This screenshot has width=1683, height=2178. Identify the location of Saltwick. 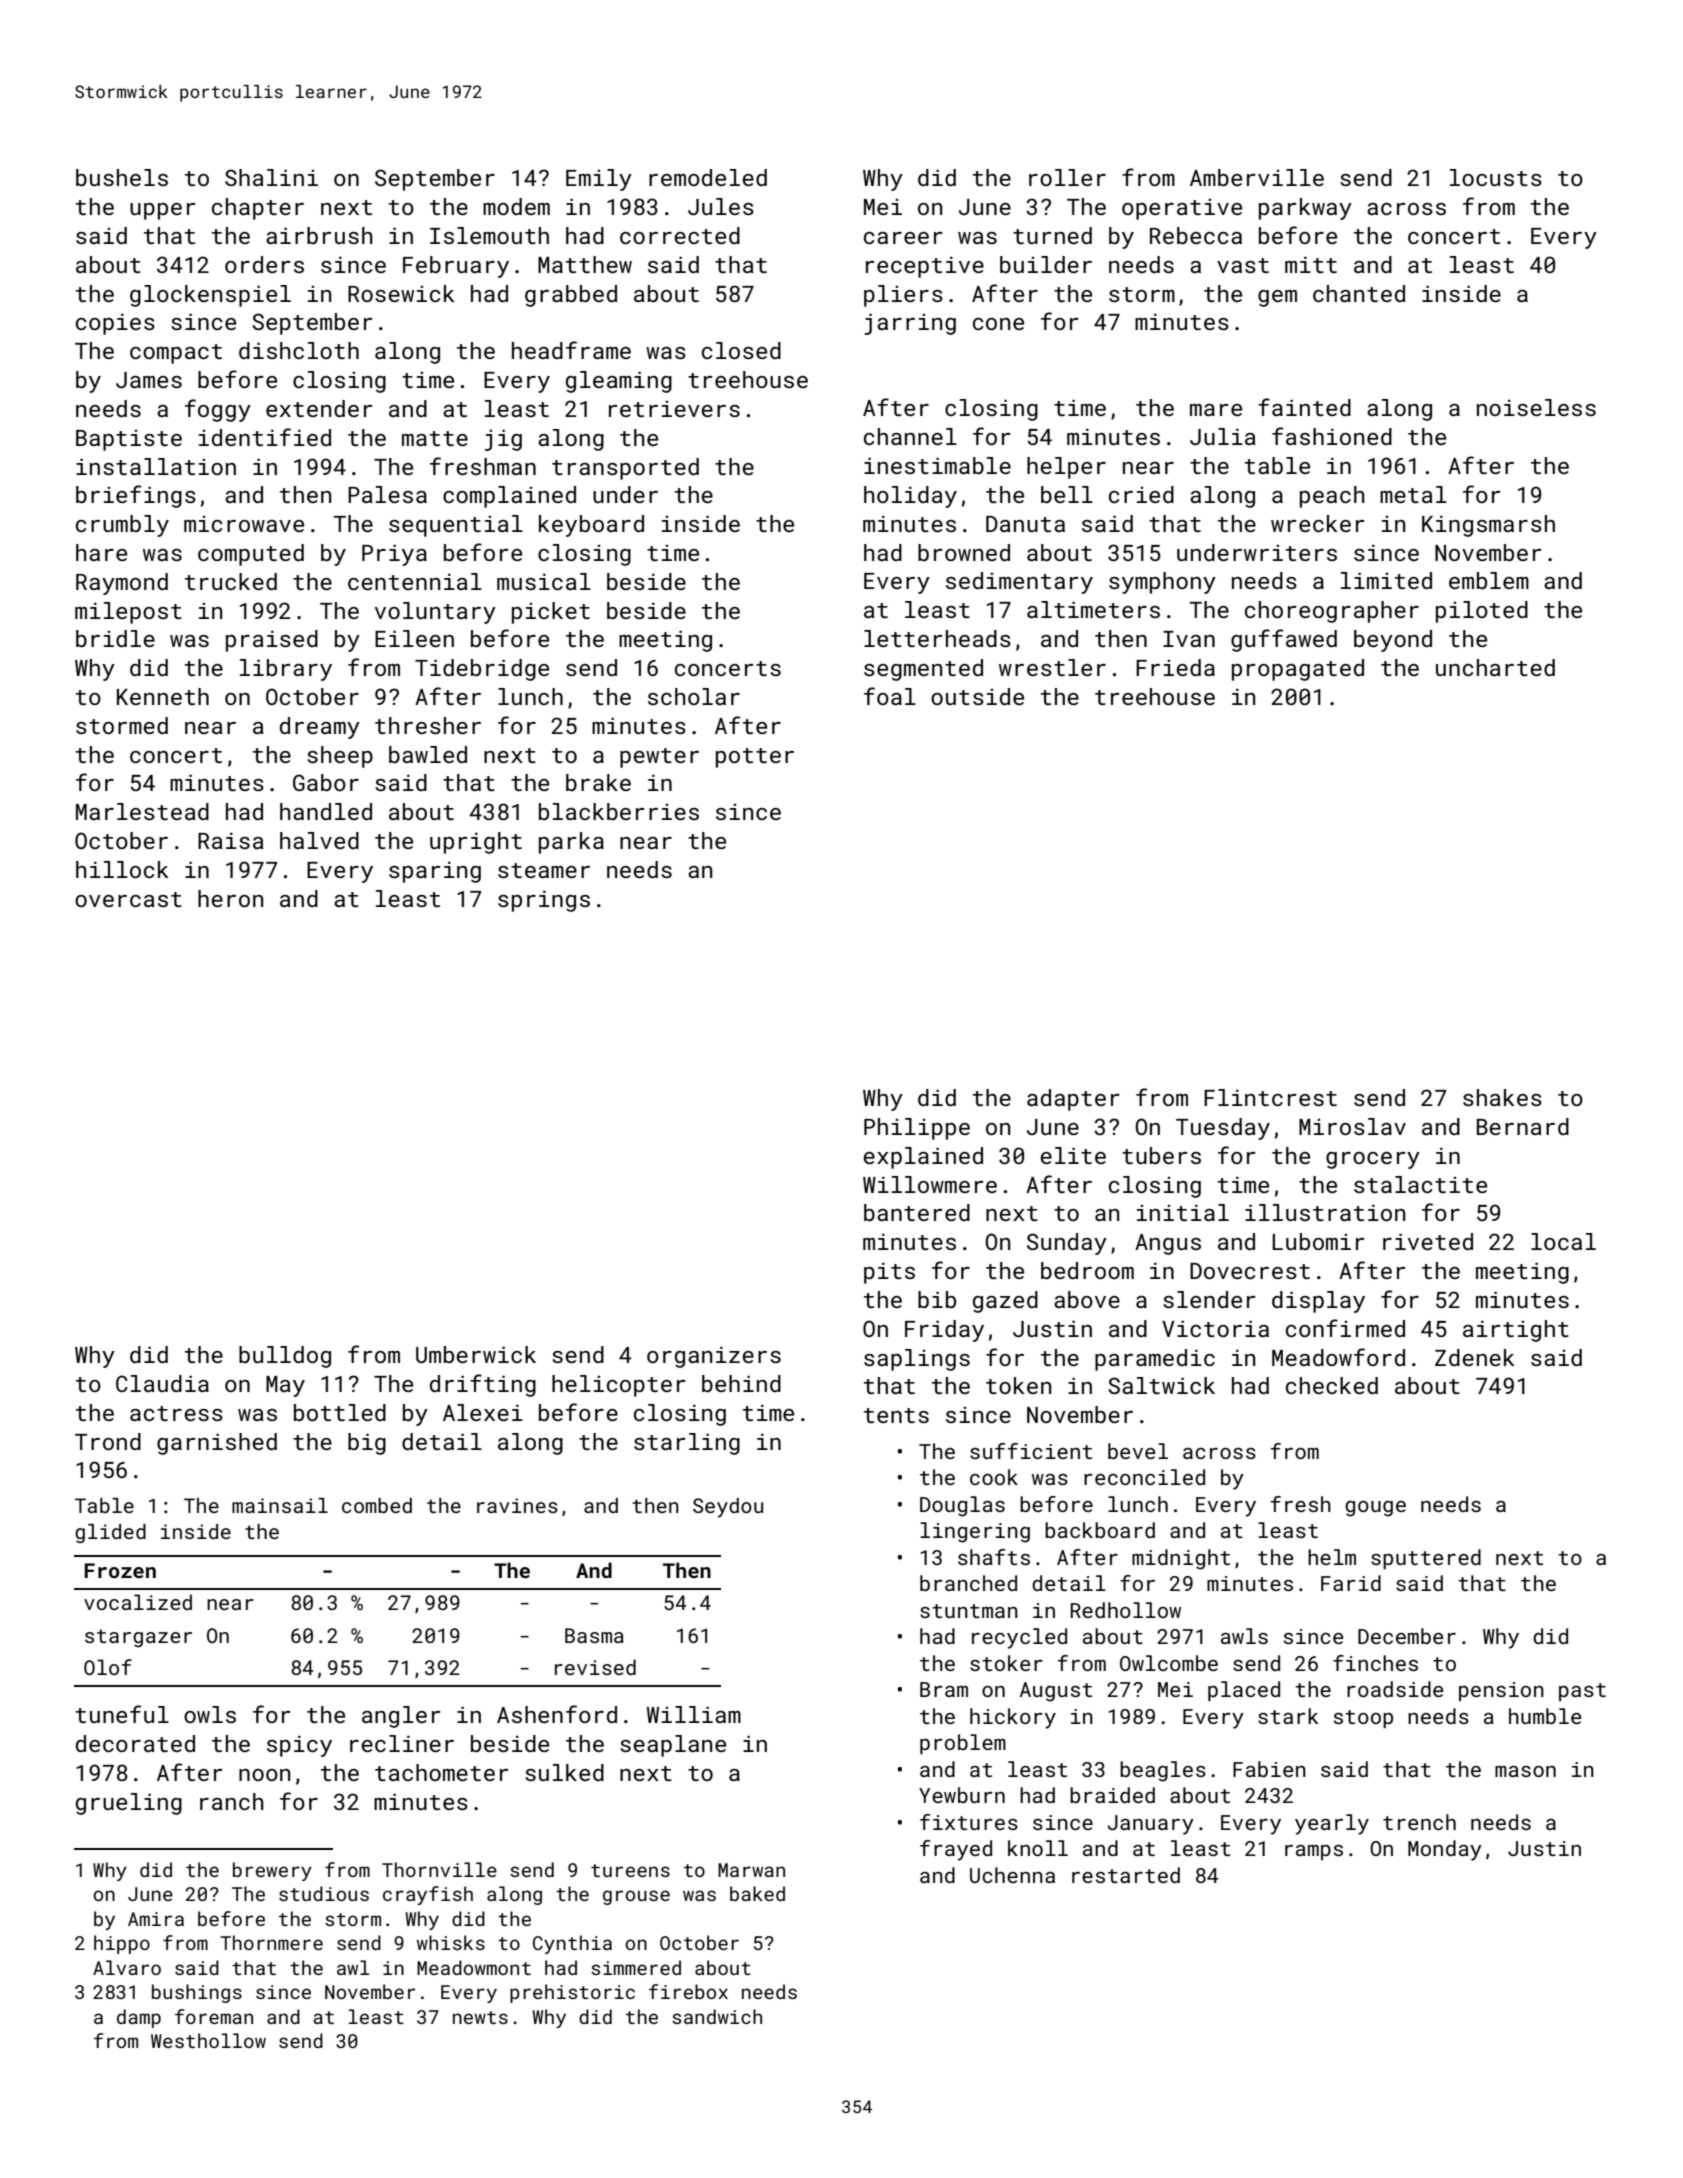
(1161, 1385).
